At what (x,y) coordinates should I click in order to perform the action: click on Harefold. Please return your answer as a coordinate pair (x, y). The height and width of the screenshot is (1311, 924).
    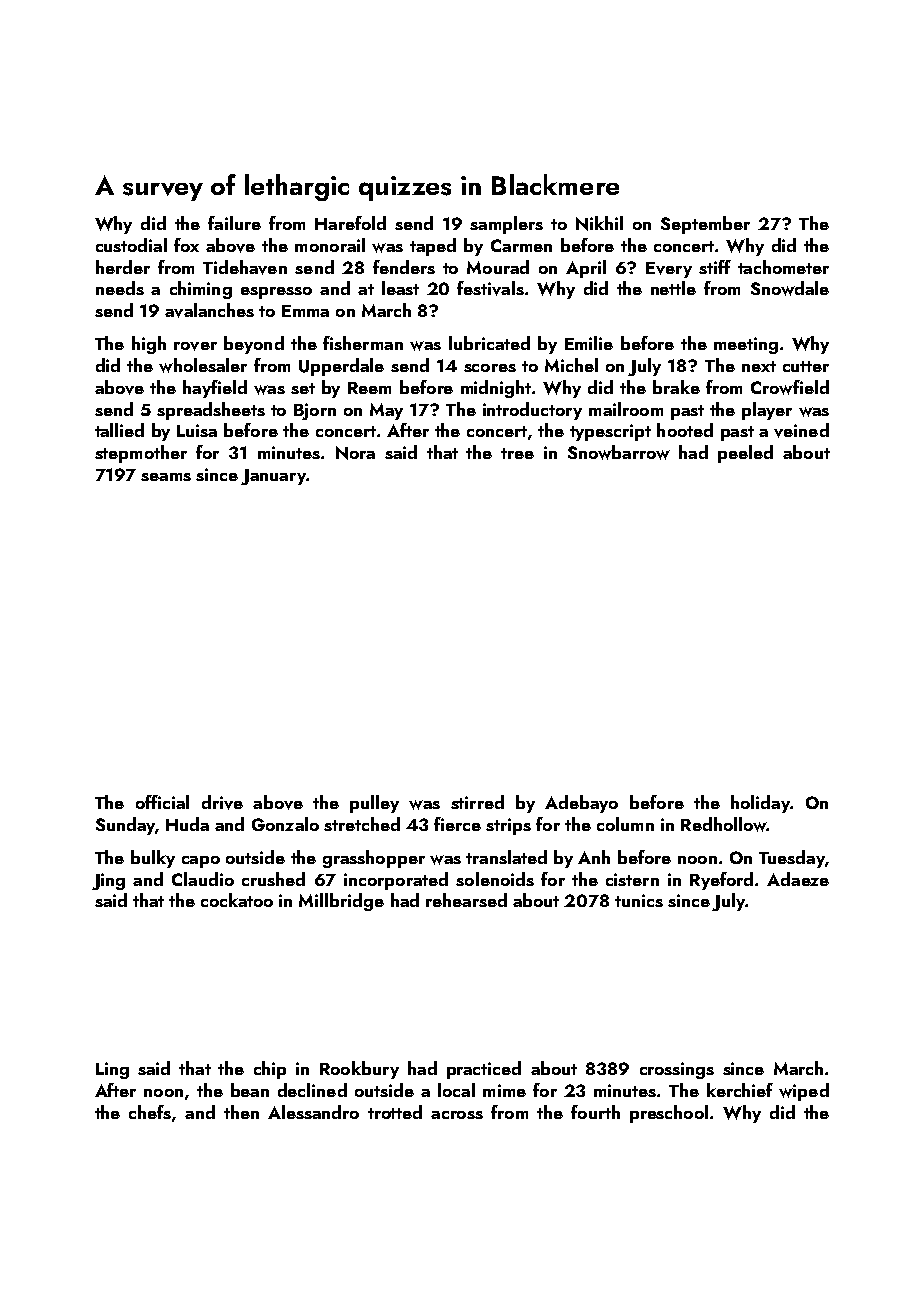
    Looking at the image, I should click on (350, 223).
